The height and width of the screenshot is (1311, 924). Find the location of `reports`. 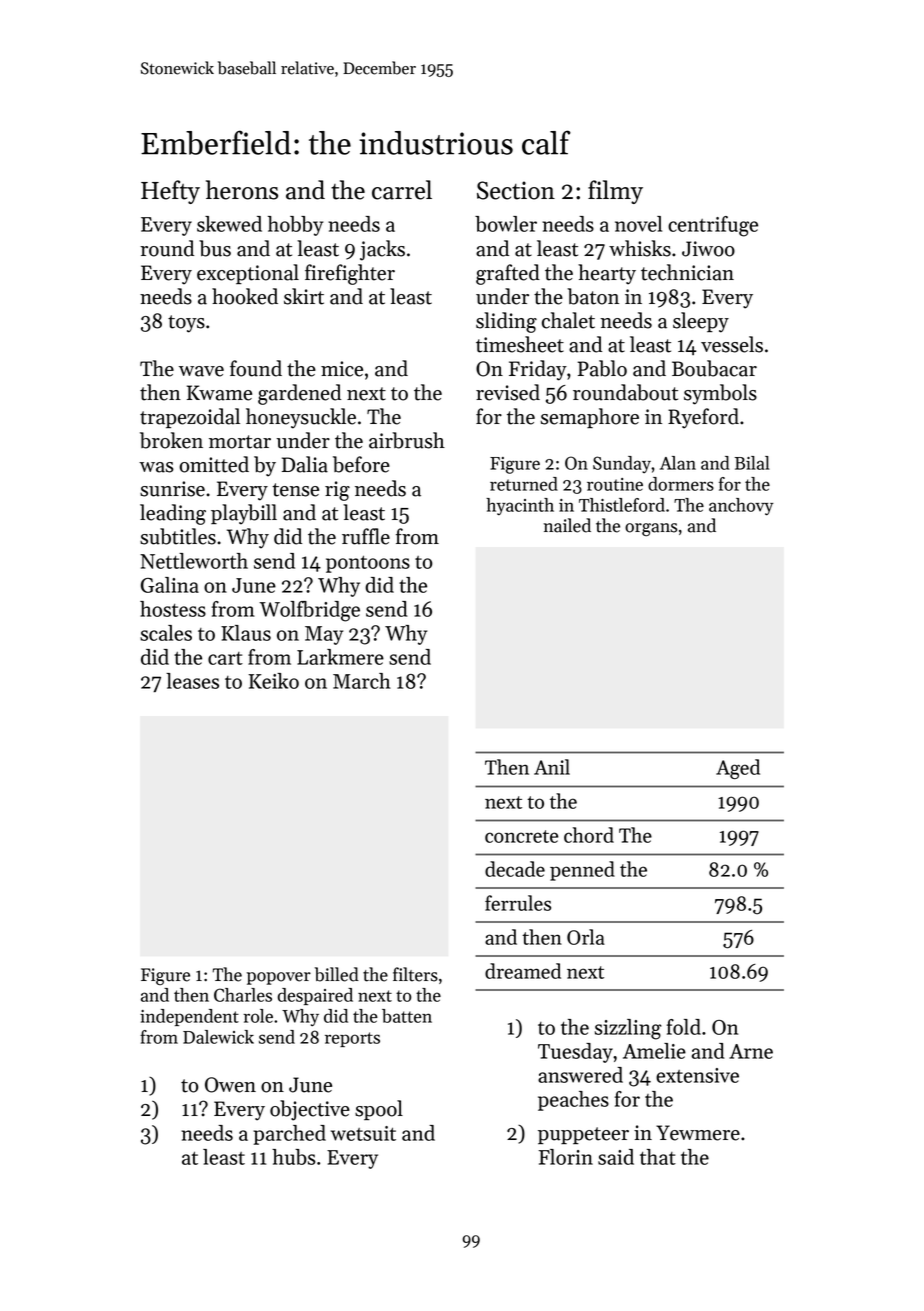

reports is located at coordinates (352, 1039).
